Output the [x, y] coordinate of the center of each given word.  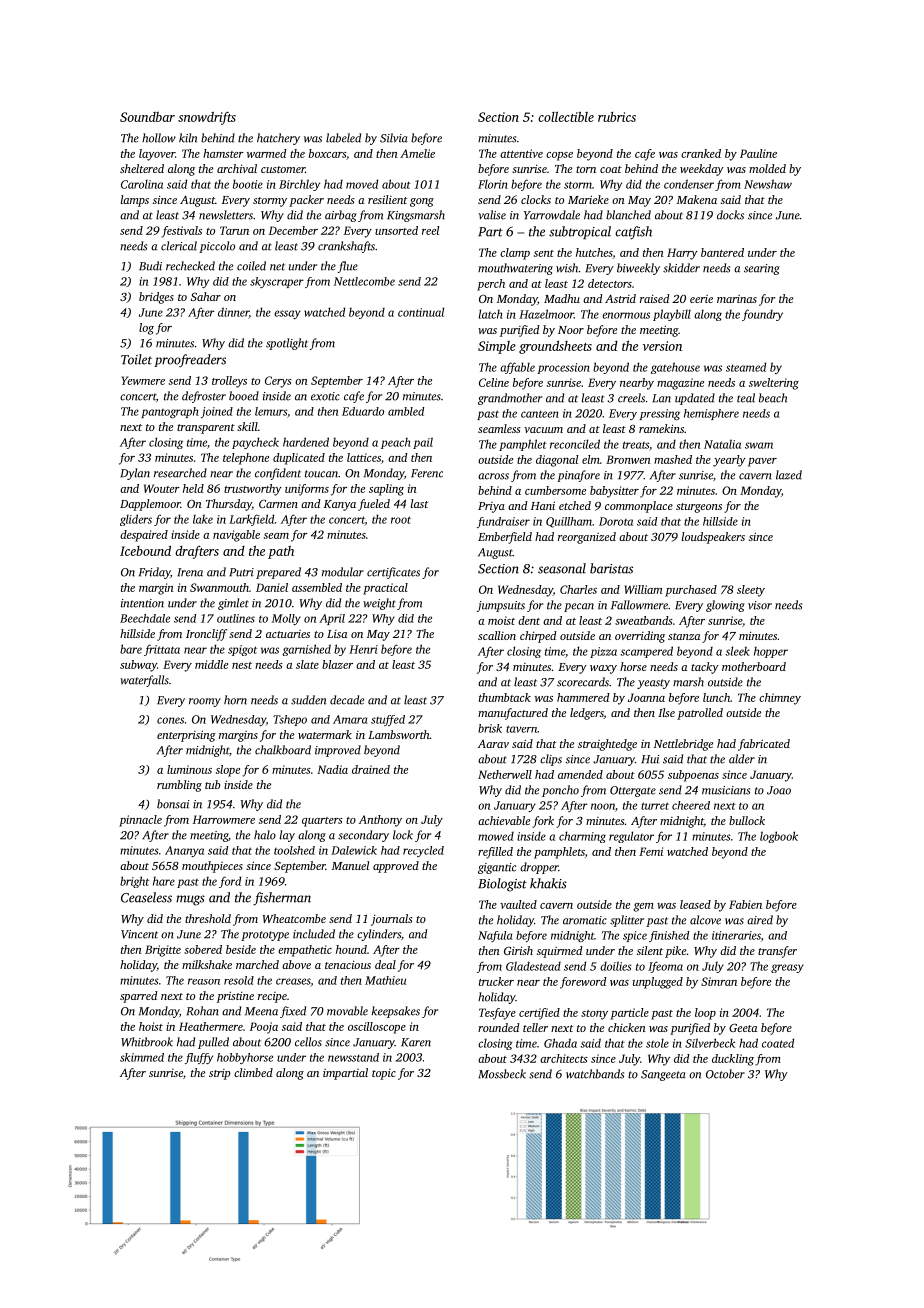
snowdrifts [207, 118]
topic [384, 1074]
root [401, 520]
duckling [733, 1060]
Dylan [135, 474]
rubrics [617, 117]
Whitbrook [147, 1042]
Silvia [394, 138]
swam [759, 445]
